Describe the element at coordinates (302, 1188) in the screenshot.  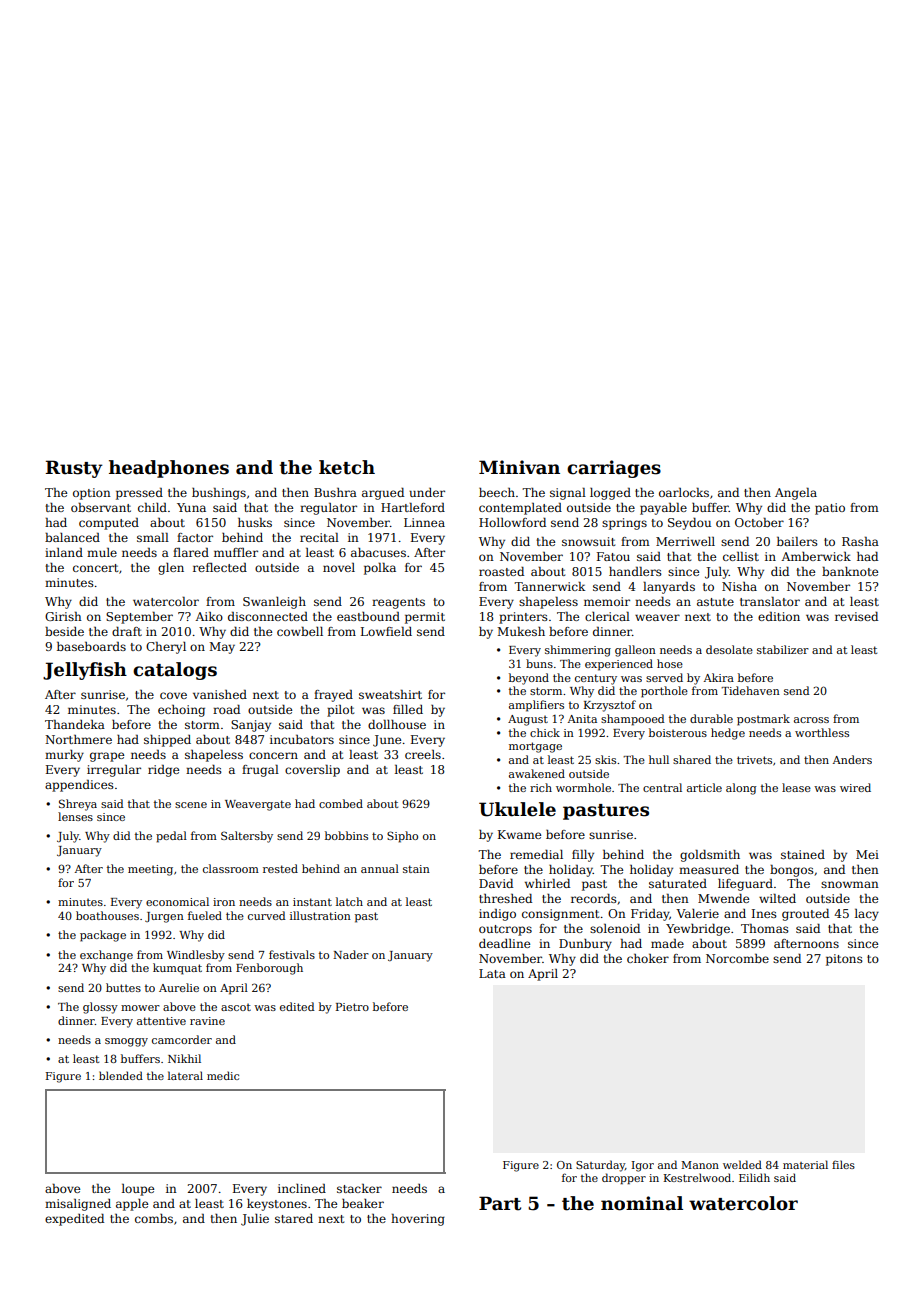
I see `inclined` at that location.
